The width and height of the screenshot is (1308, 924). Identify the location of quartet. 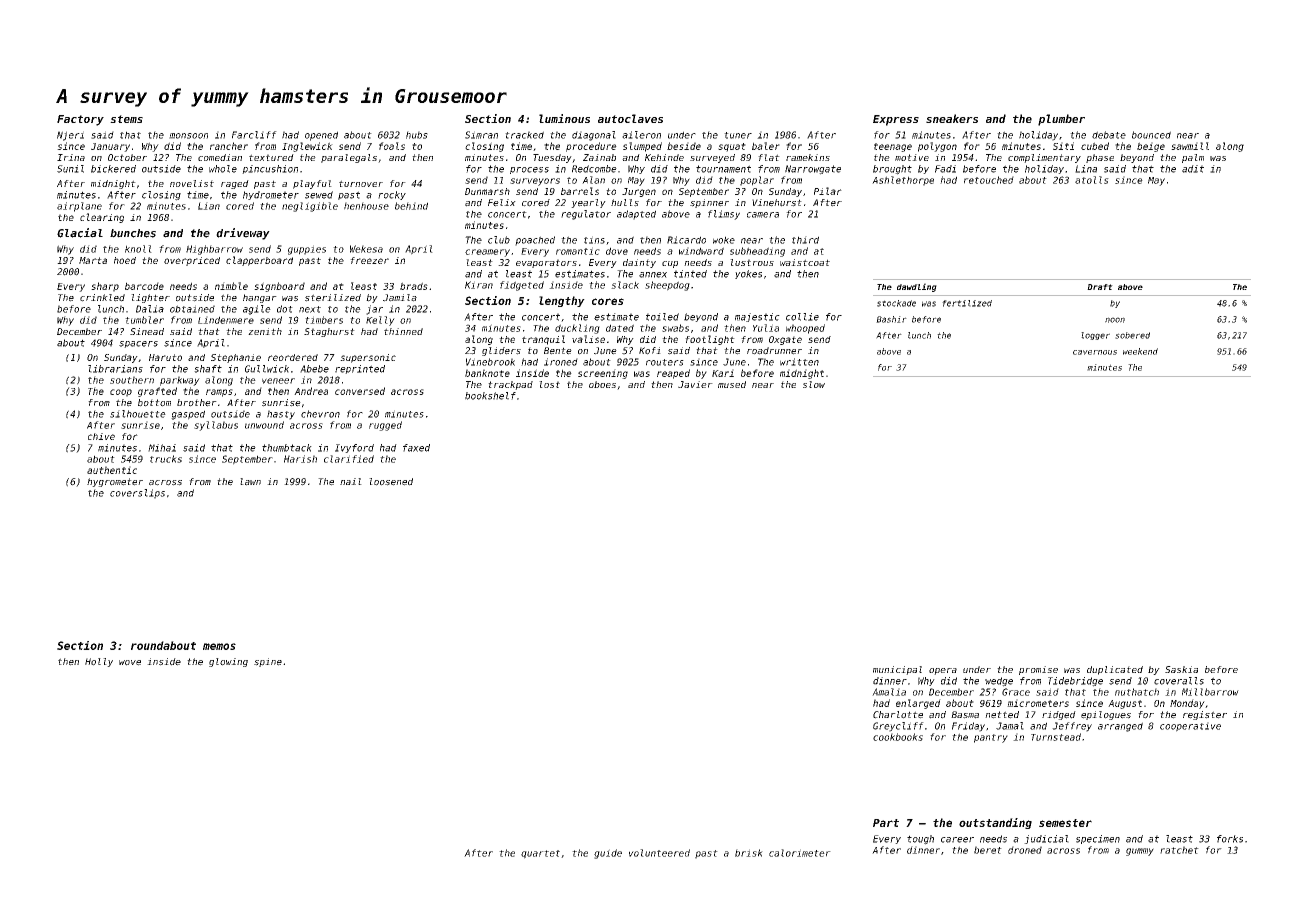
(540, 854).
